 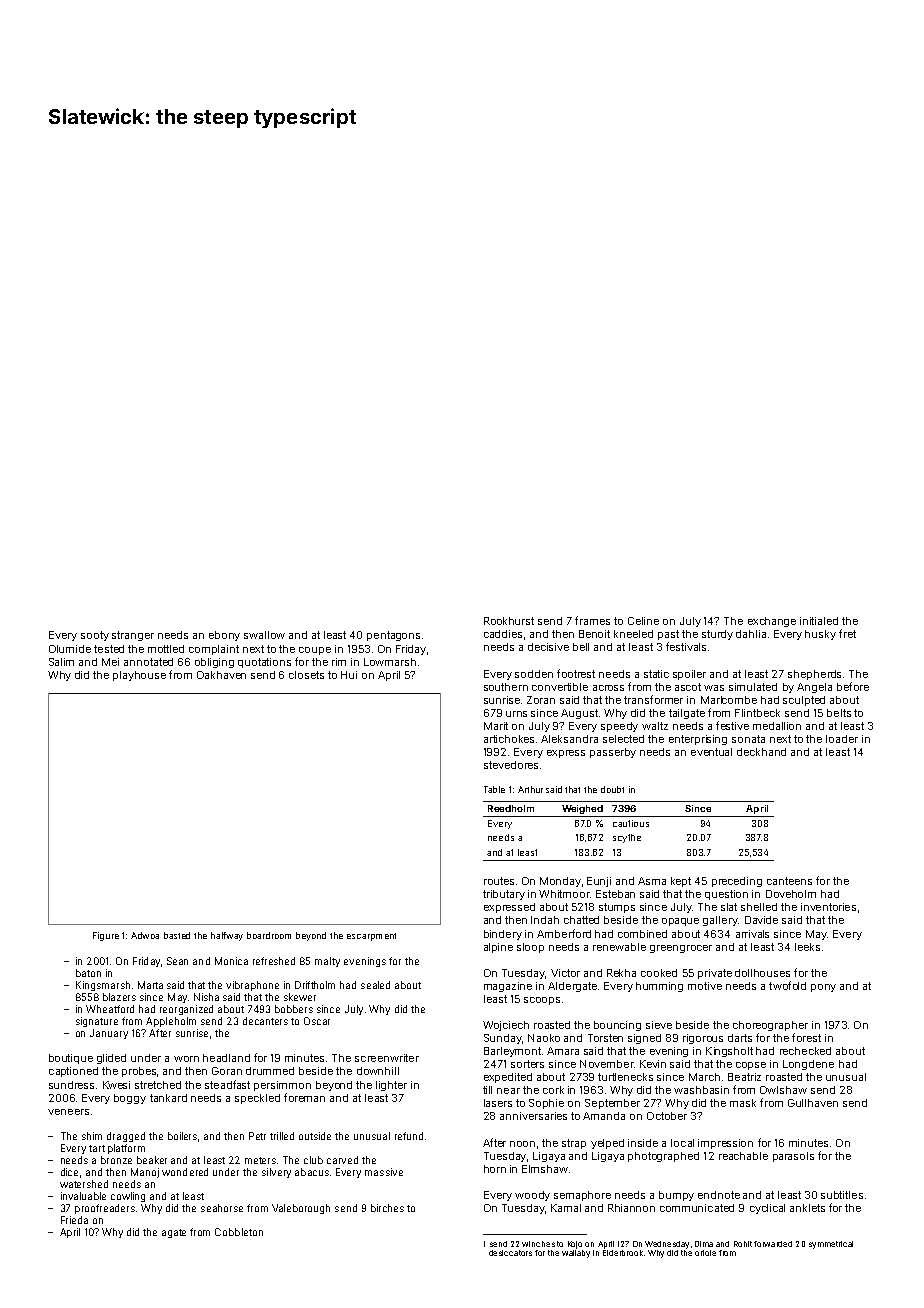 What do you see at coordinates (97, 1148) in the document?
I see `tart` at bounding box center [97, 1148].
